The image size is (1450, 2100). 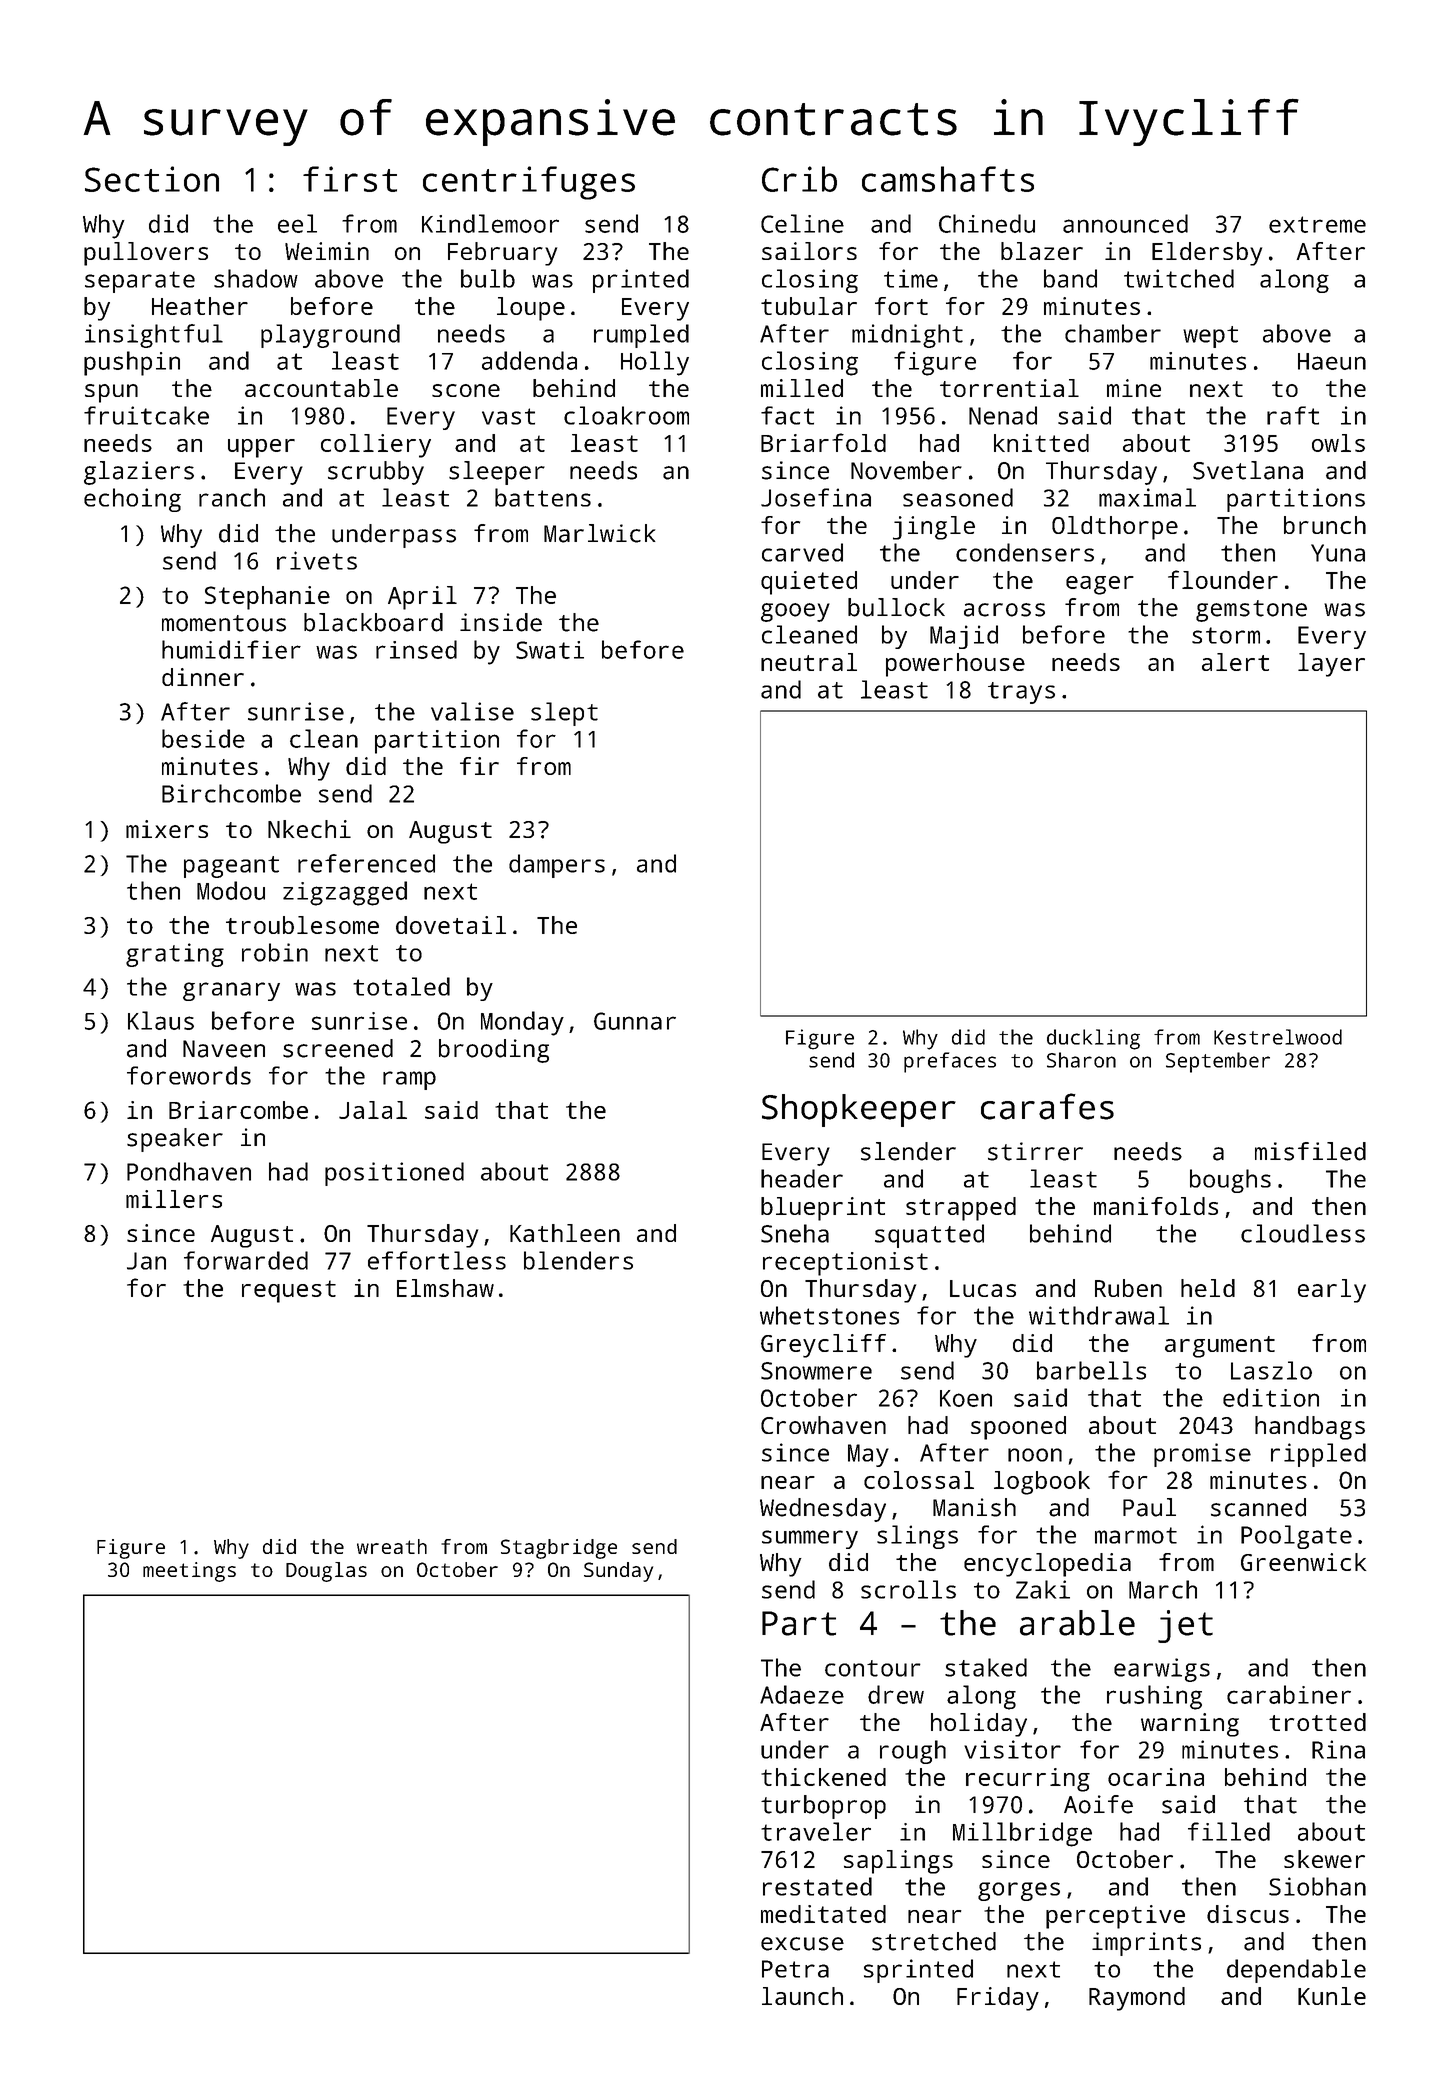 What do you see at coordinates (203, 738) in the screenshot?
I see `beside` at bounding box center [203, 738].
